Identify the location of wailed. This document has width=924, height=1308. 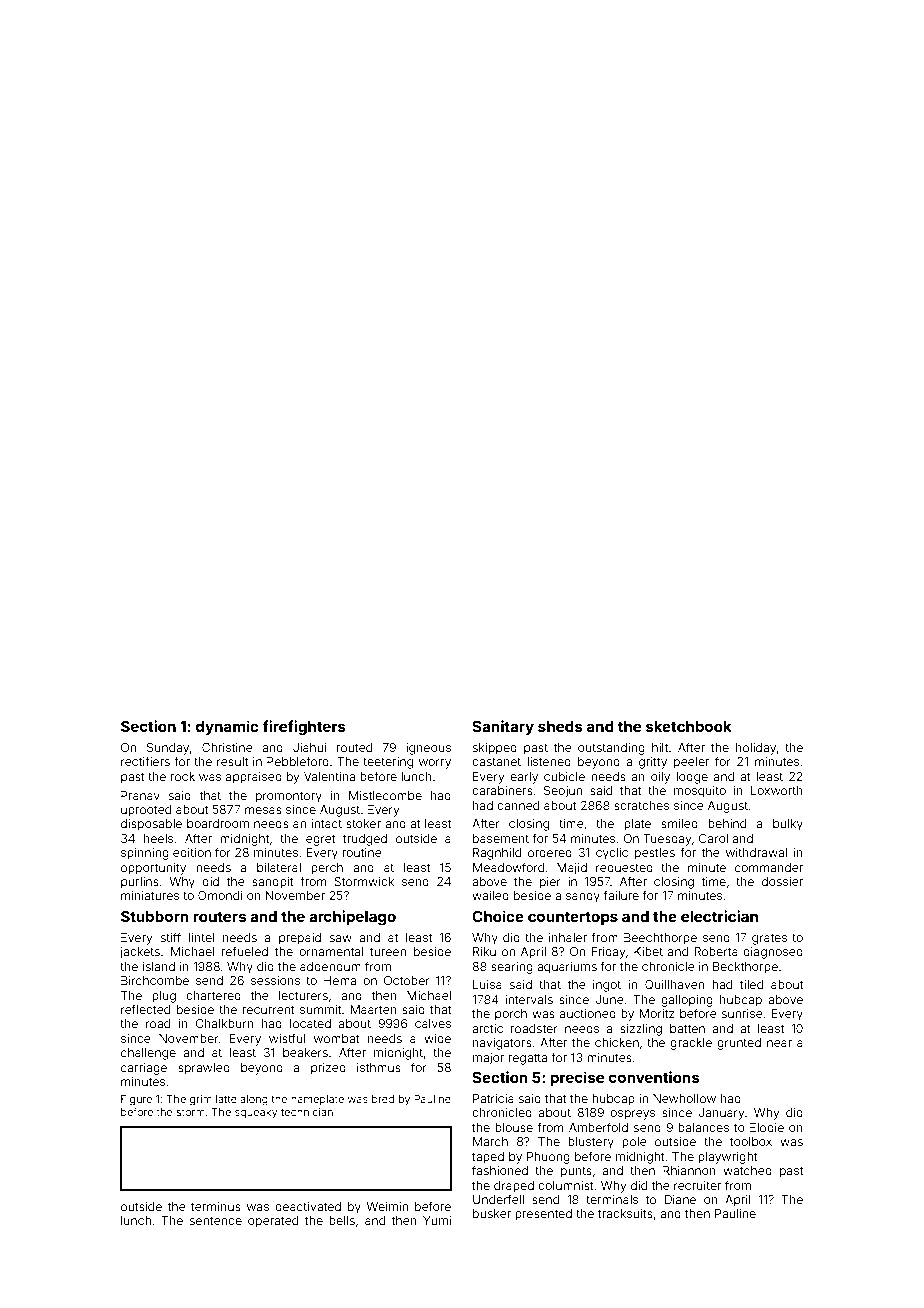
(490, 895).
